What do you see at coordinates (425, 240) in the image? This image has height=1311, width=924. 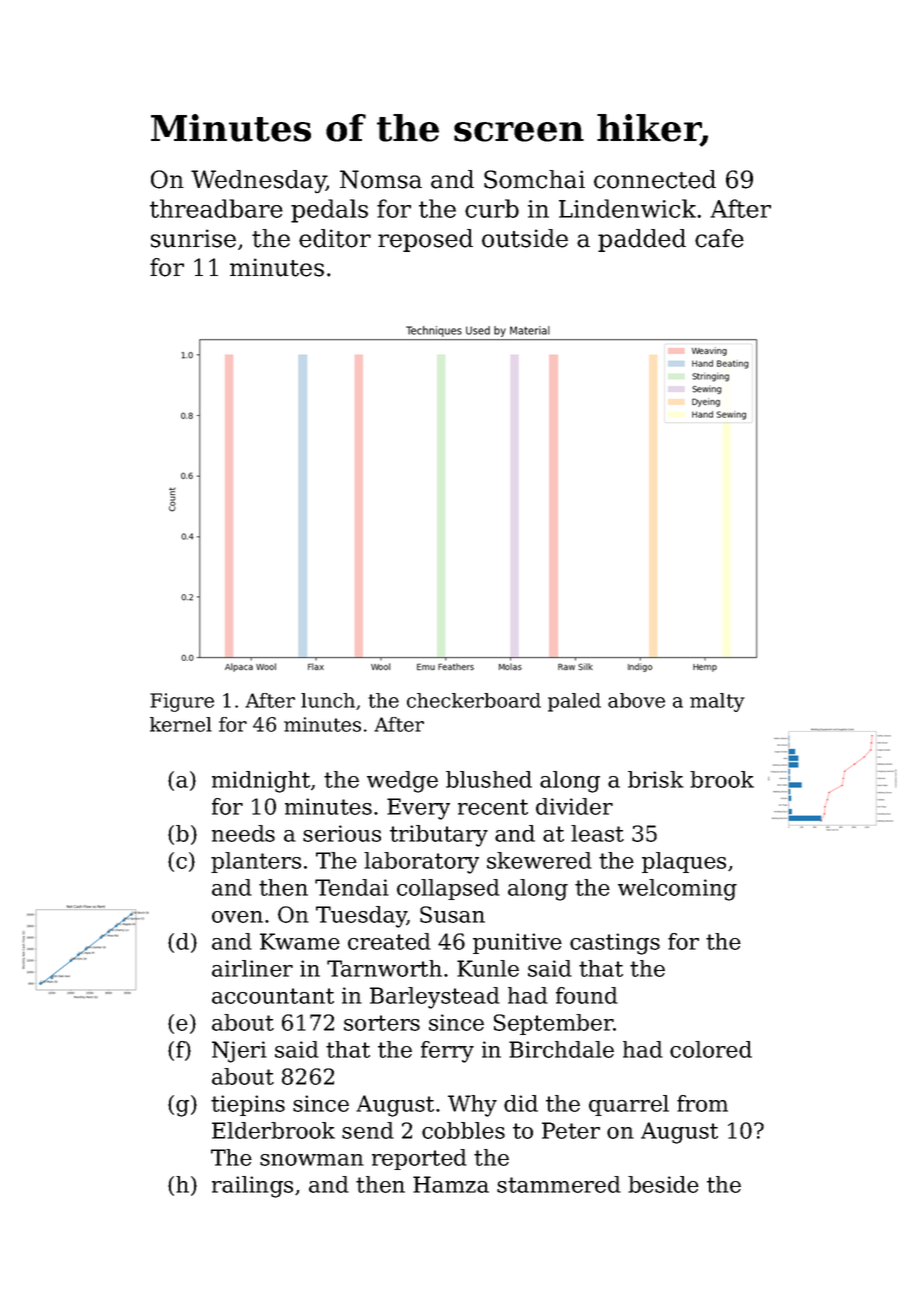 I see `reposed` at bounding box center [425, 240].
